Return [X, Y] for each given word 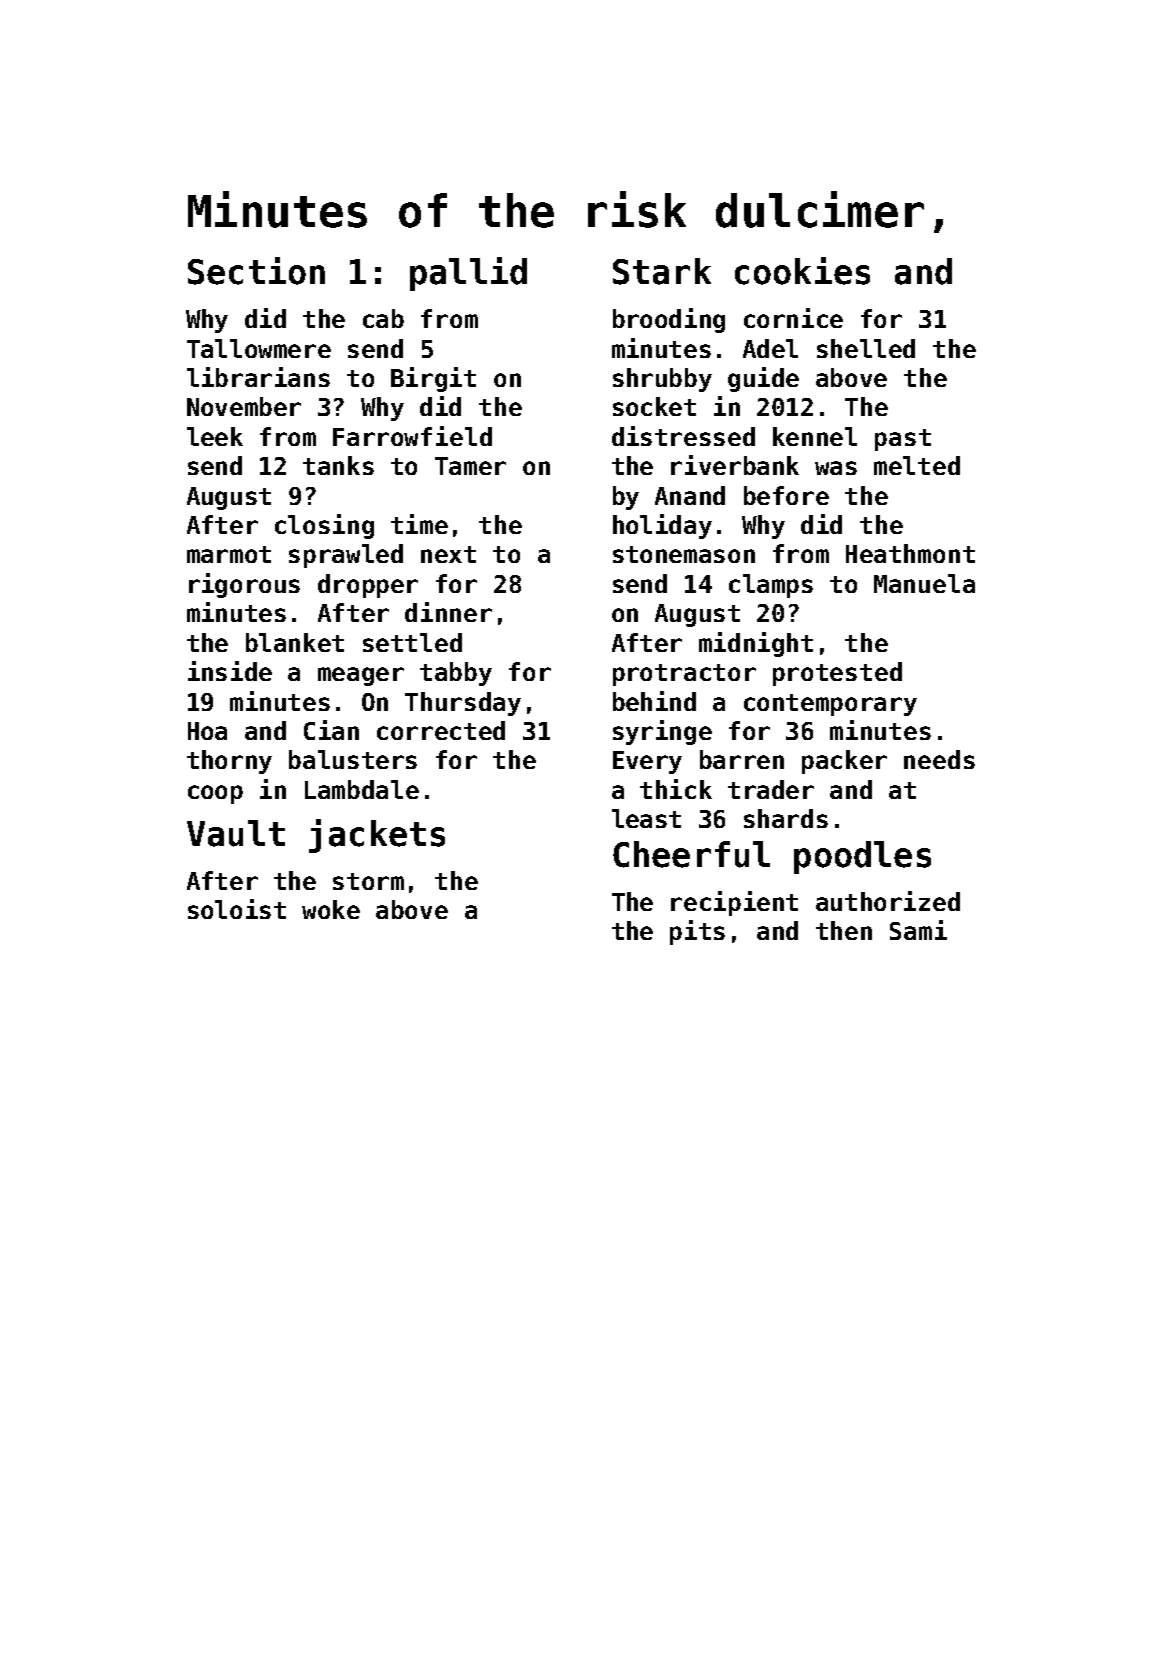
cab [383, 318]
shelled [866, 348]
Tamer [470, 466]
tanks [338, 465]
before [786, 495]
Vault [236, 833]
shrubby [662, 380]
